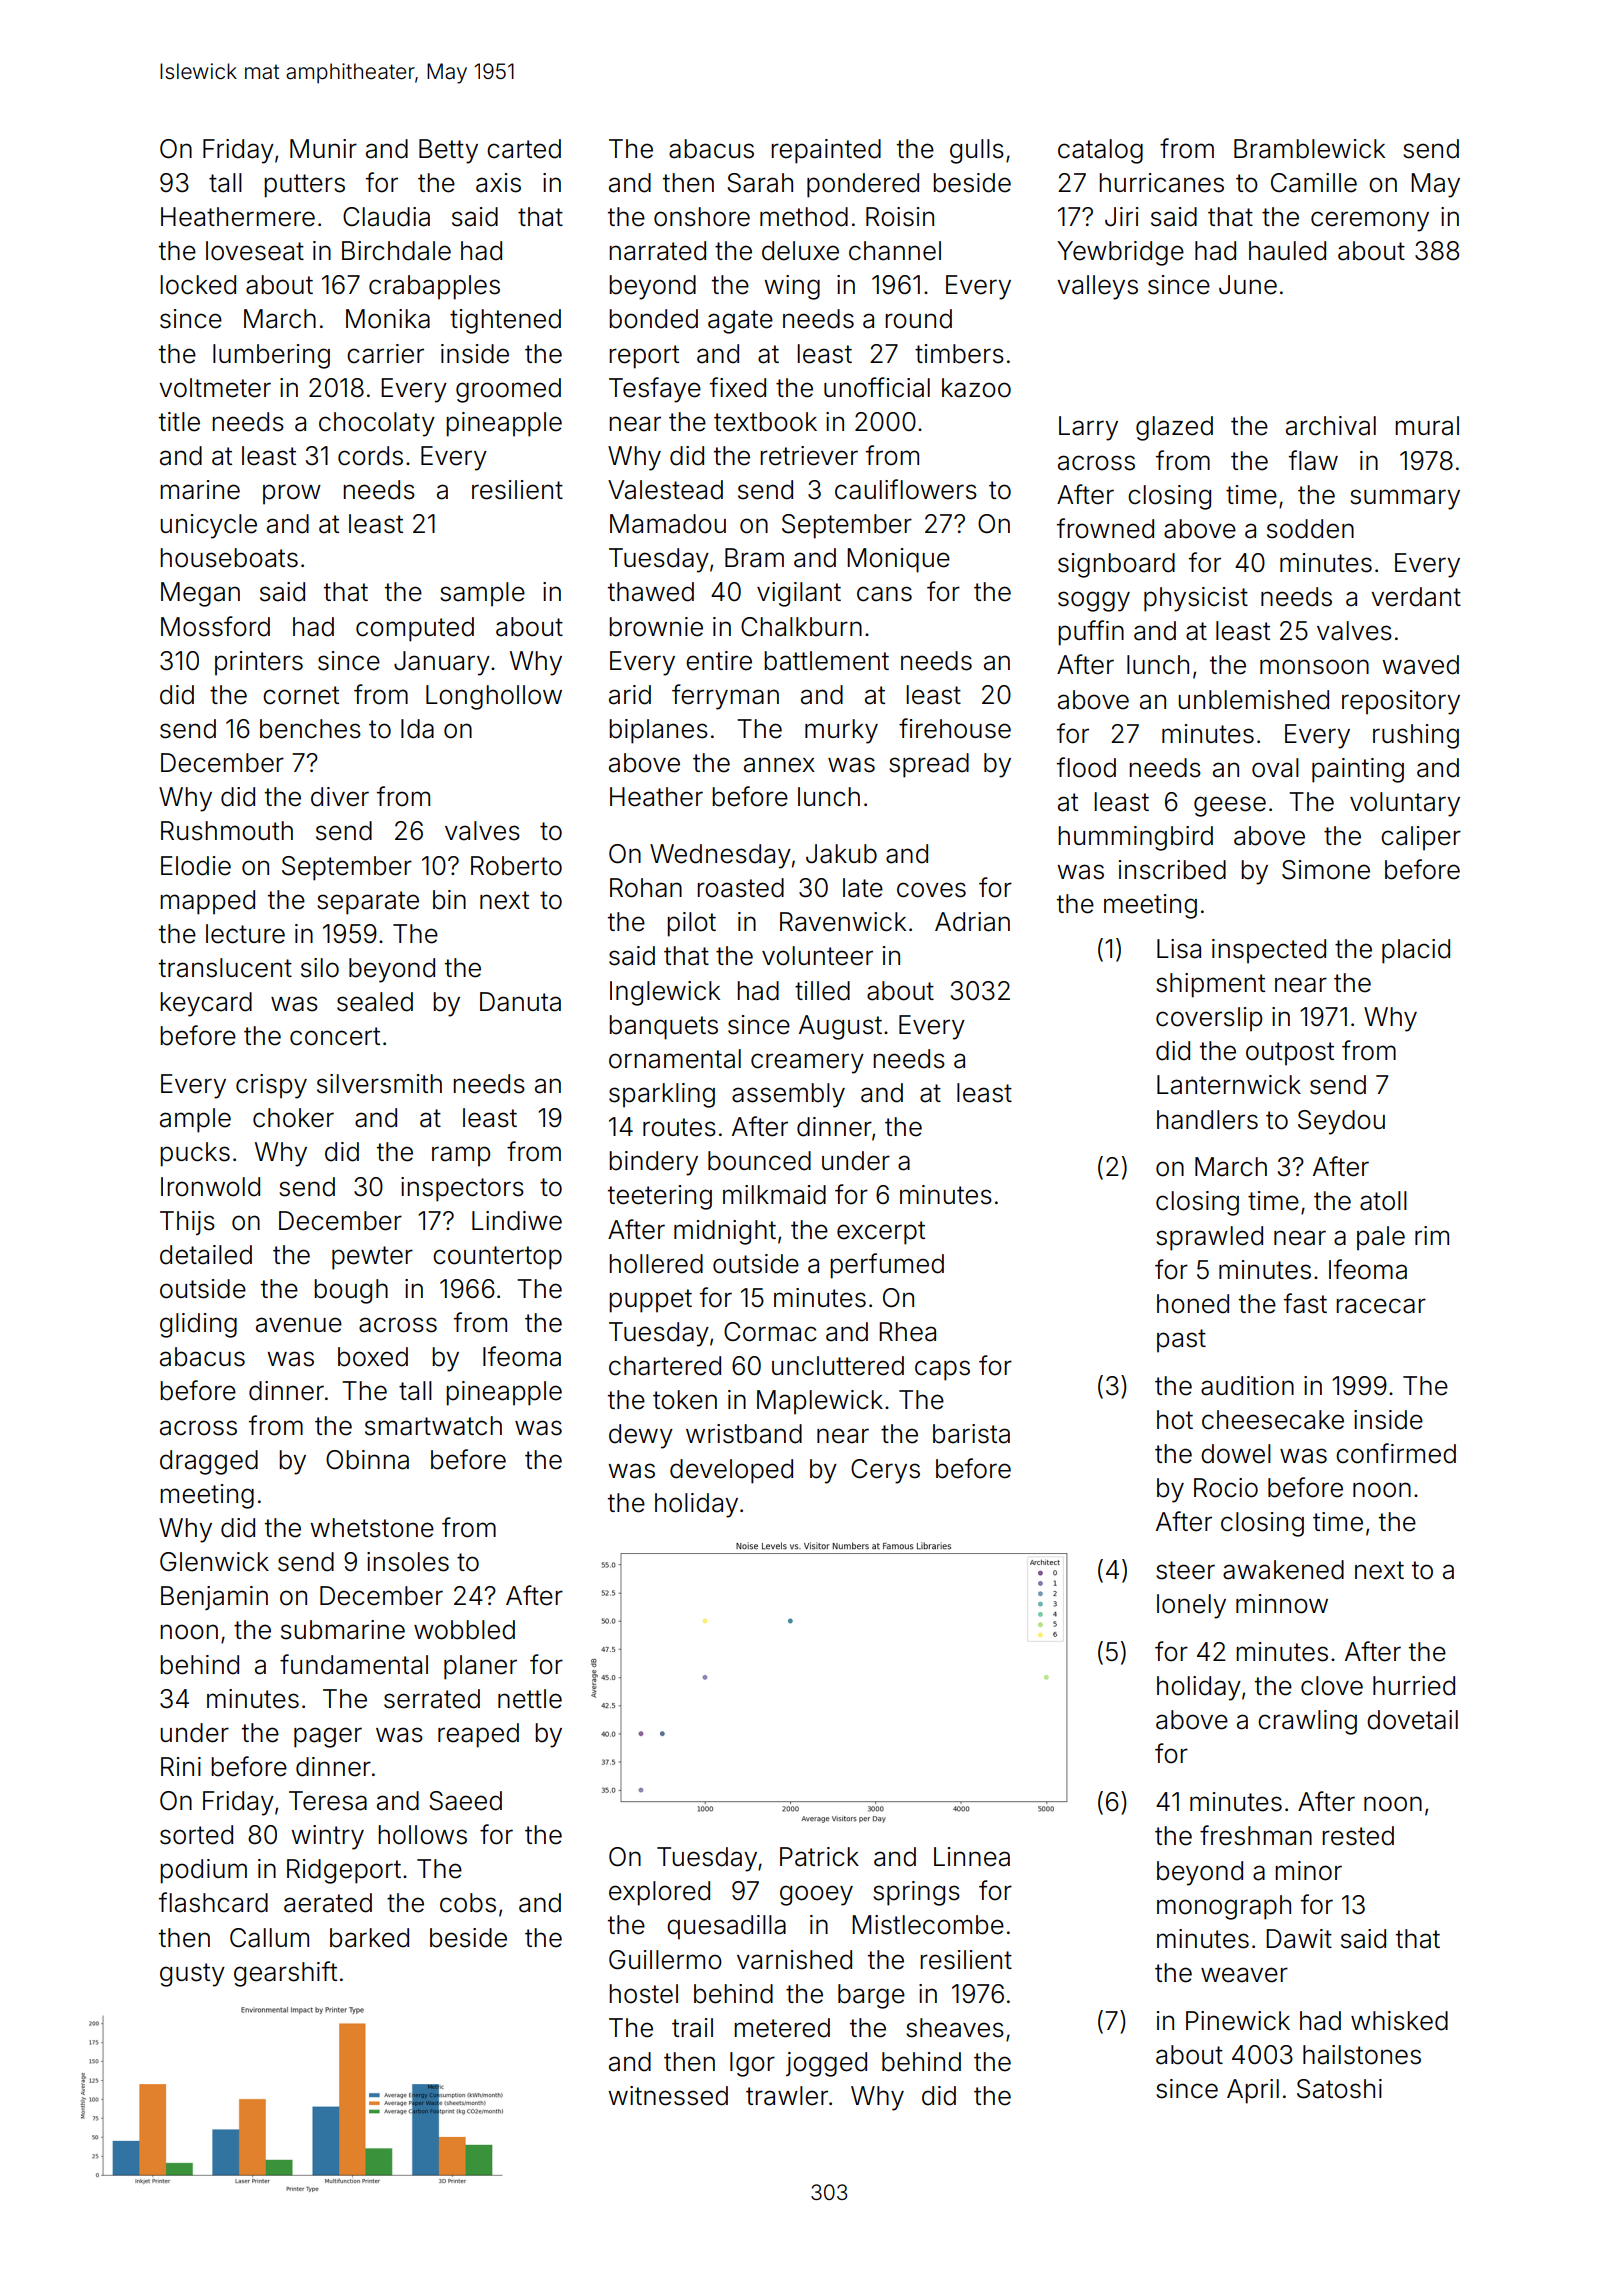 The image size is (1620, 2292). I want to click on witnessed, so click(668, 2096).
